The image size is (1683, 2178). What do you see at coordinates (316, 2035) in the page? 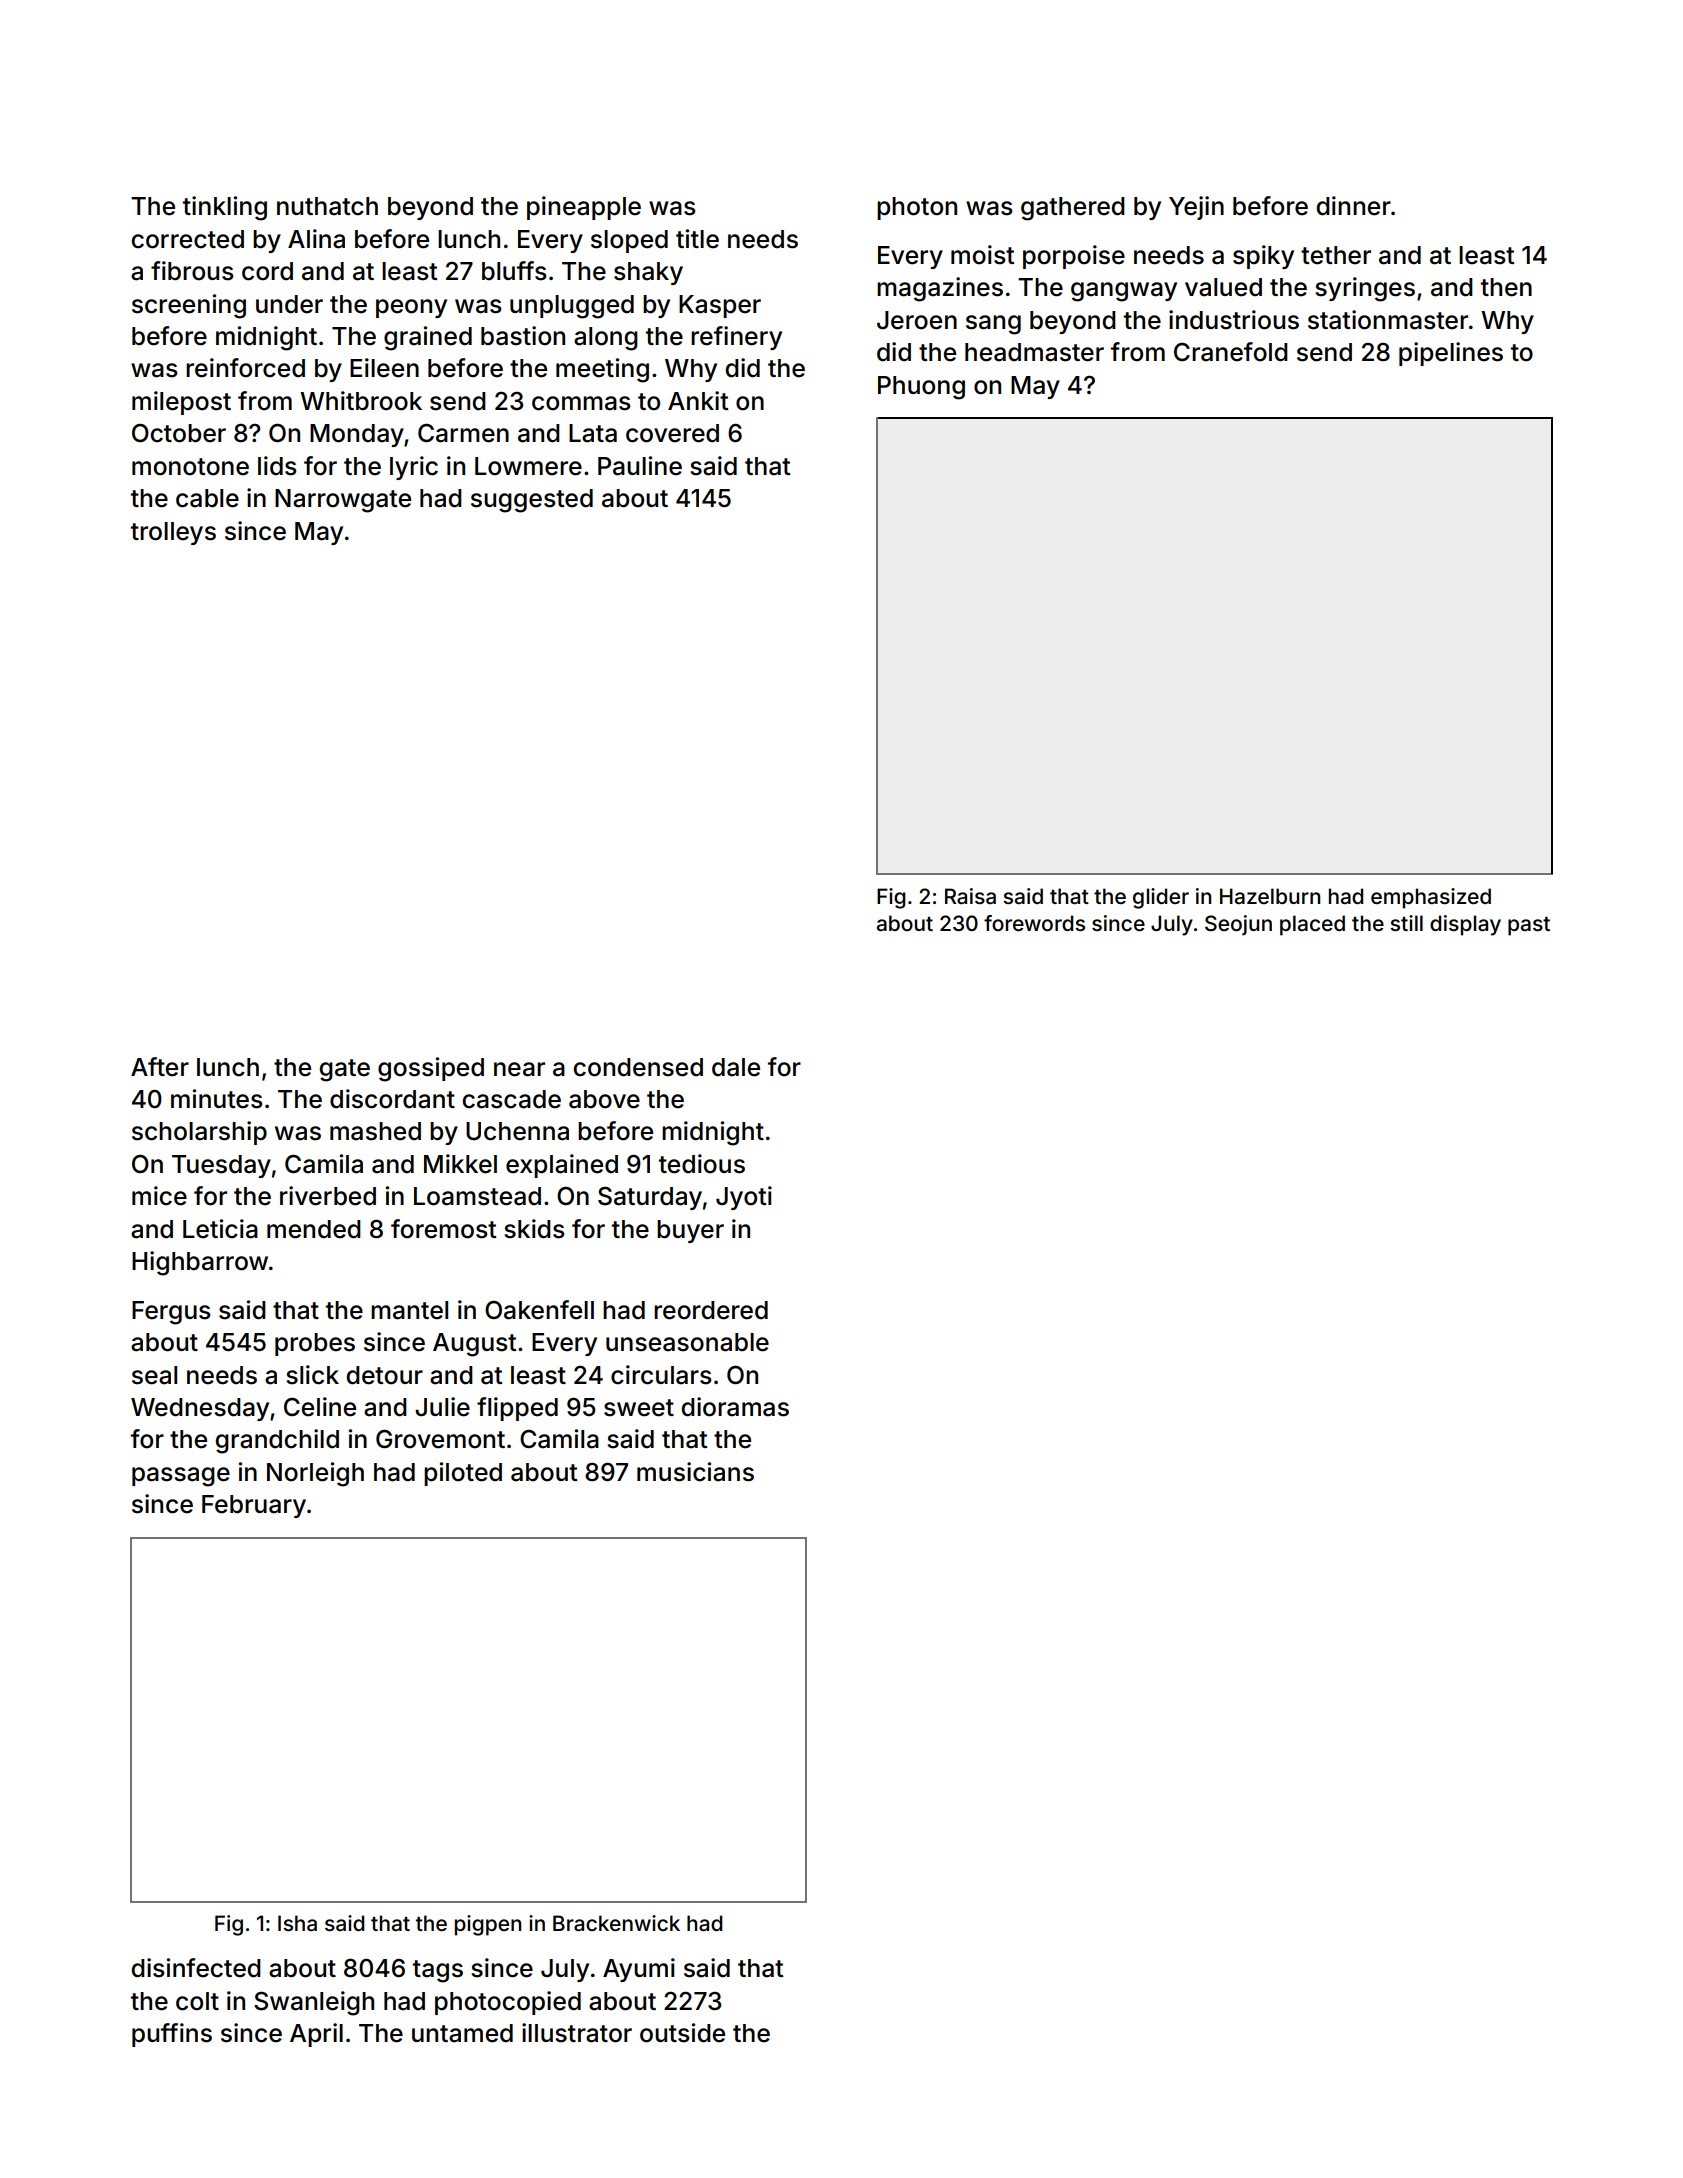
I see `April` at bounding box center [316, 2035].
